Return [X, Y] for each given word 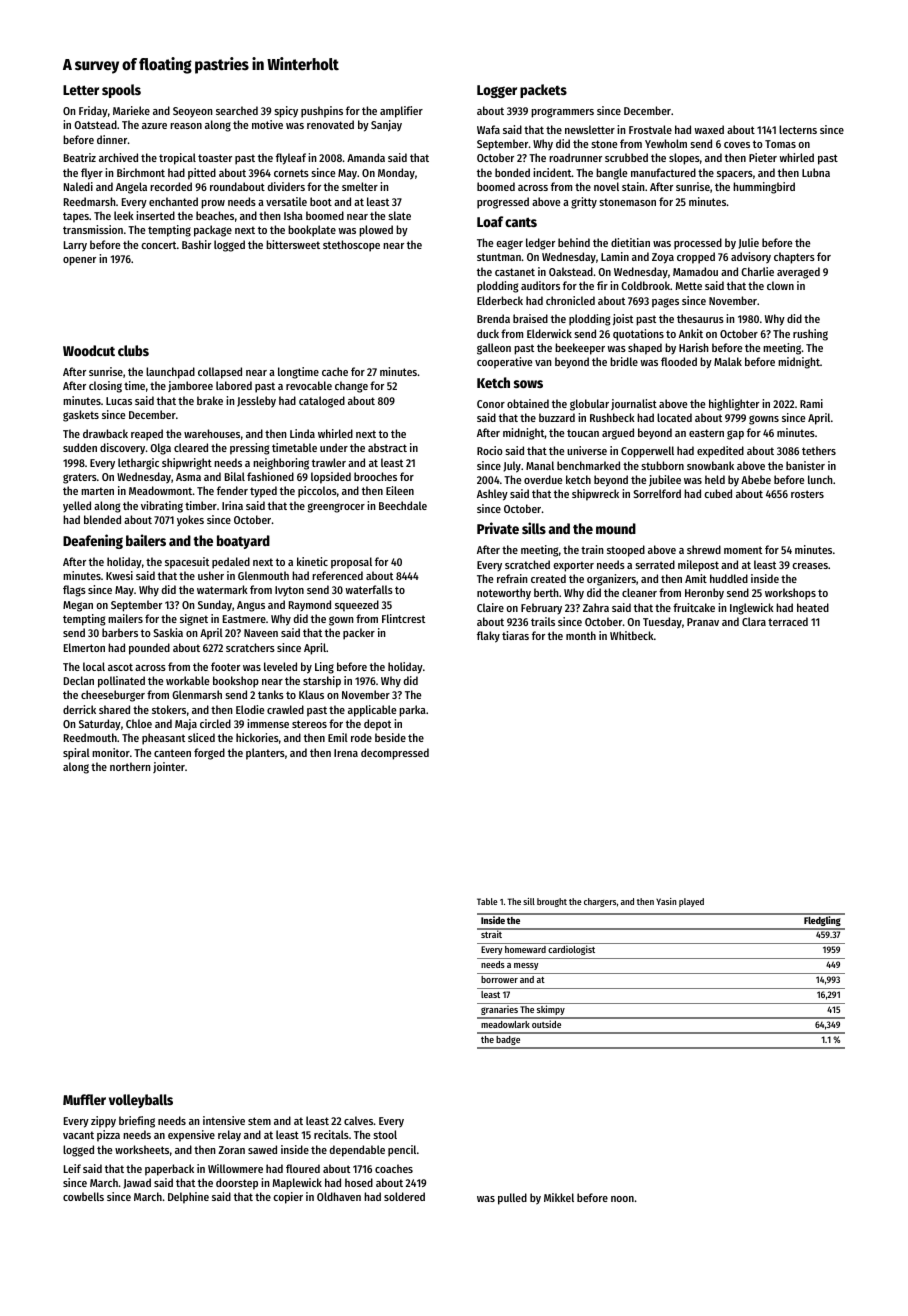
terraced [788, 621]
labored [234, 385]
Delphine [188, 1198]
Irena [346, 753]
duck [488, 333]
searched [237, 110]
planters [265, 754]
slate [399, 215]
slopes [684, 159]
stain [633, 186]
